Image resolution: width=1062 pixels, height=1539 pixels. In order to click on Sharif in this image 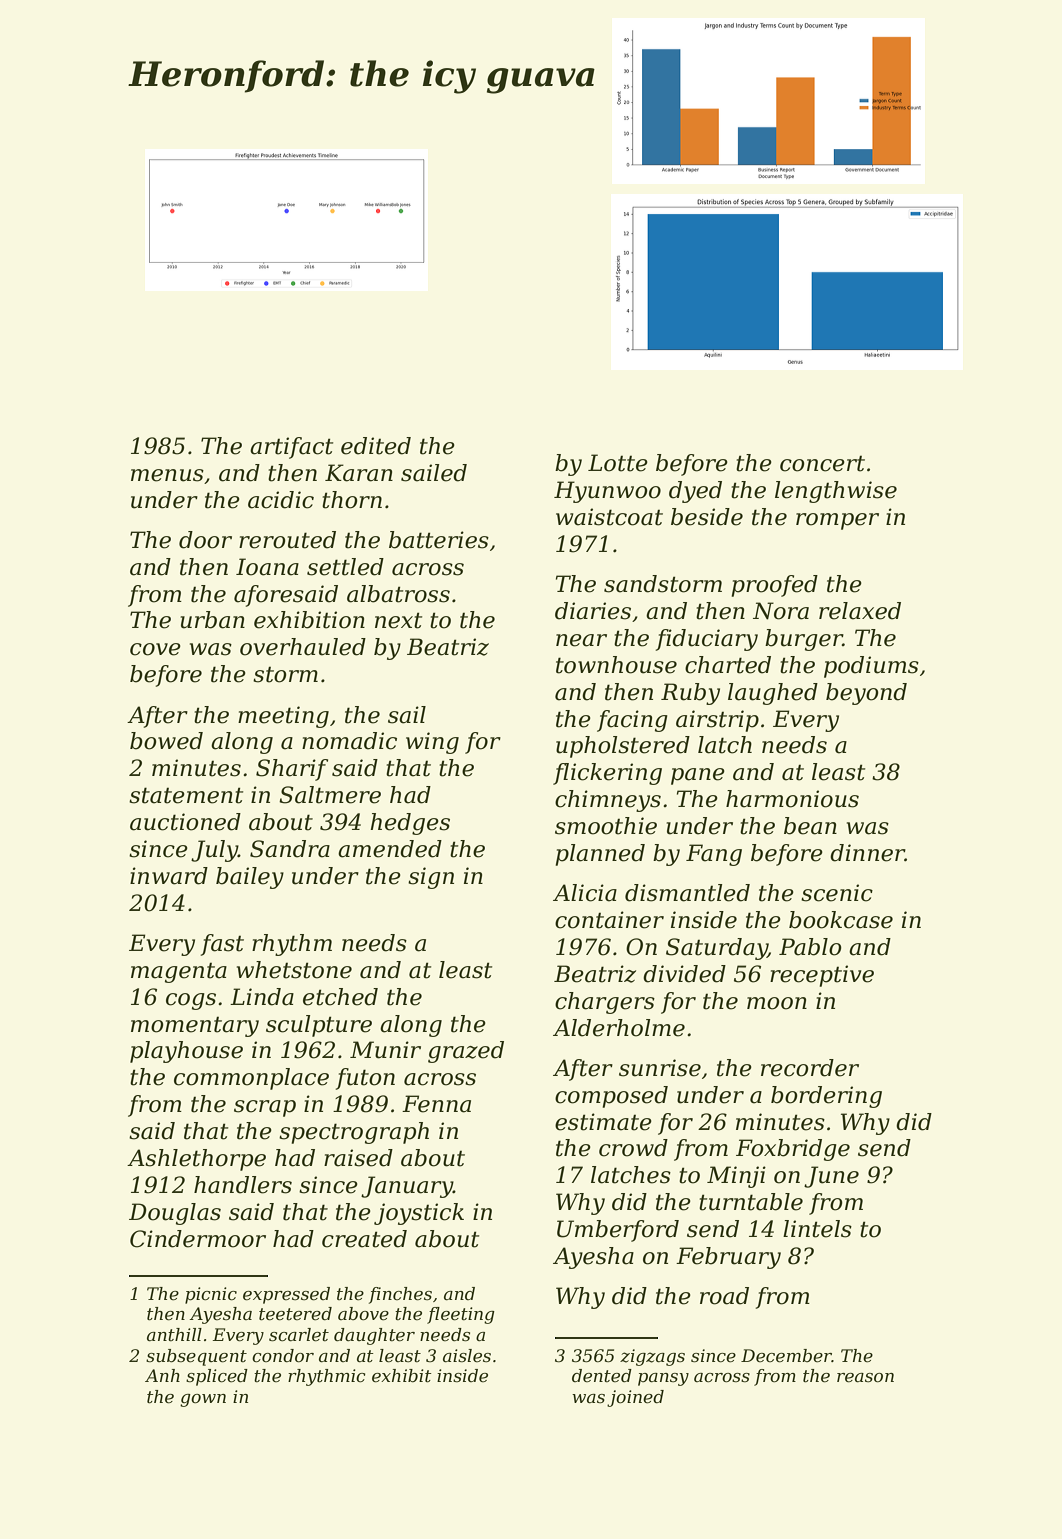, I will do `click(292, 770)`.
